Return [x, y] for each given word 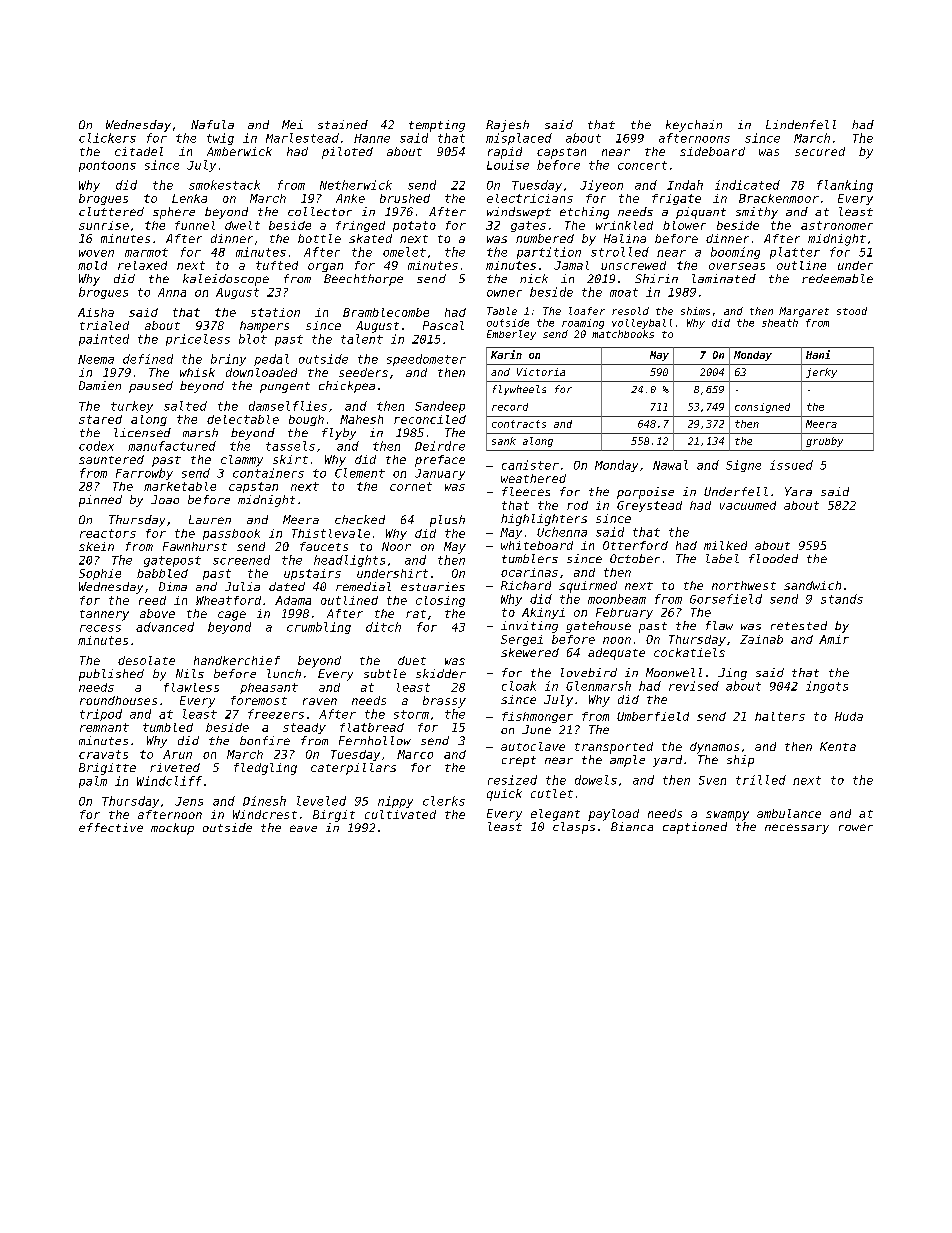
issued [791, 465]
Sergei [522, 640]
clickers [107, 138]
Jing [732, 674]
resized [512, 780]
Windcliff [169, 781]
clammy [242, 461]
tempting [437, 126]
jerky [821, 373]
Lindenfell [801, 124]
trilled [761, 780]
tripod [101, 715]
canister [530, 465]
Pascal [443, 325]
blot [253, 339]
